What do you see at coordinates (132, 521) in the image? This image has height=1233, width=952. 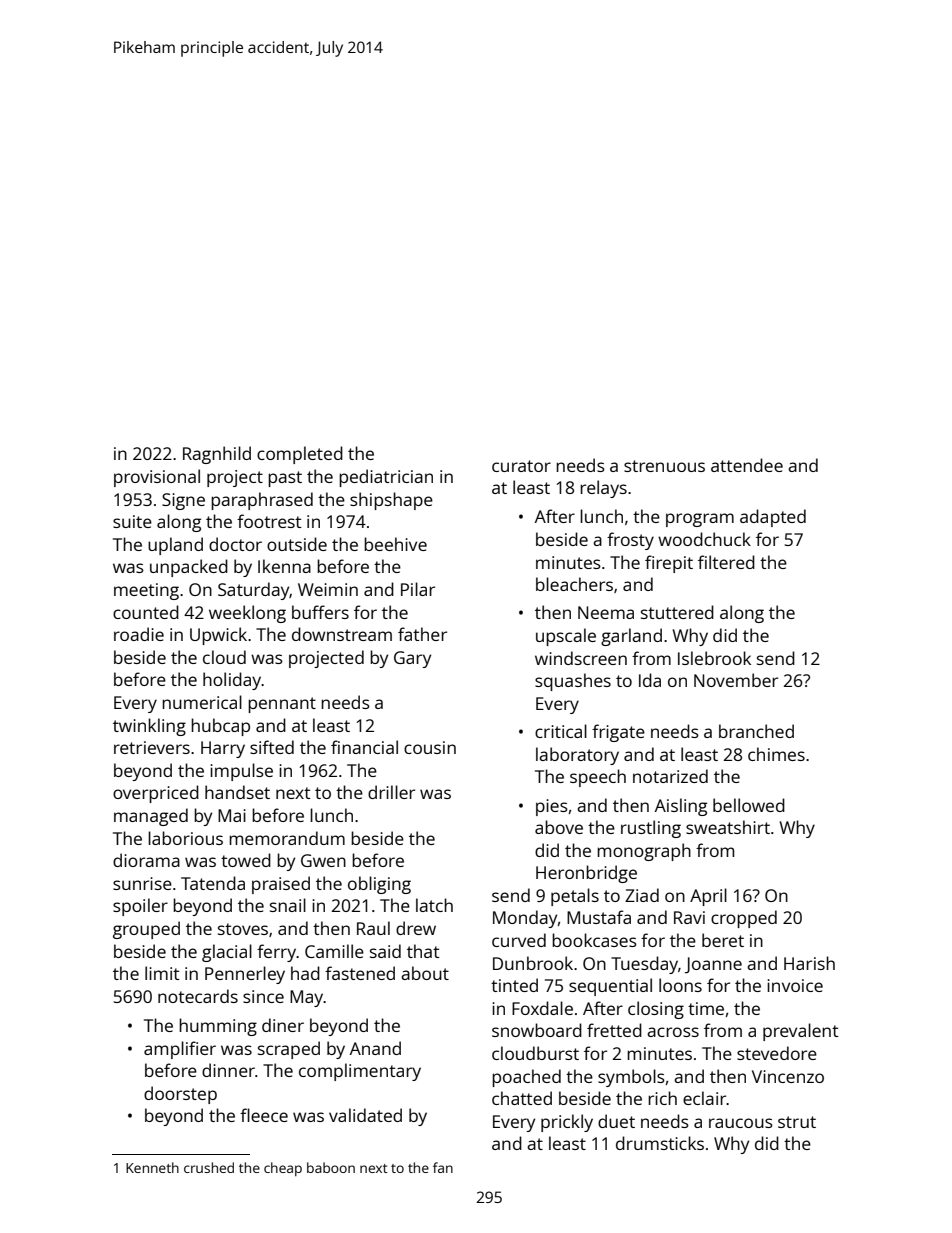 I see `suite` at bounding box center [132, 521].
